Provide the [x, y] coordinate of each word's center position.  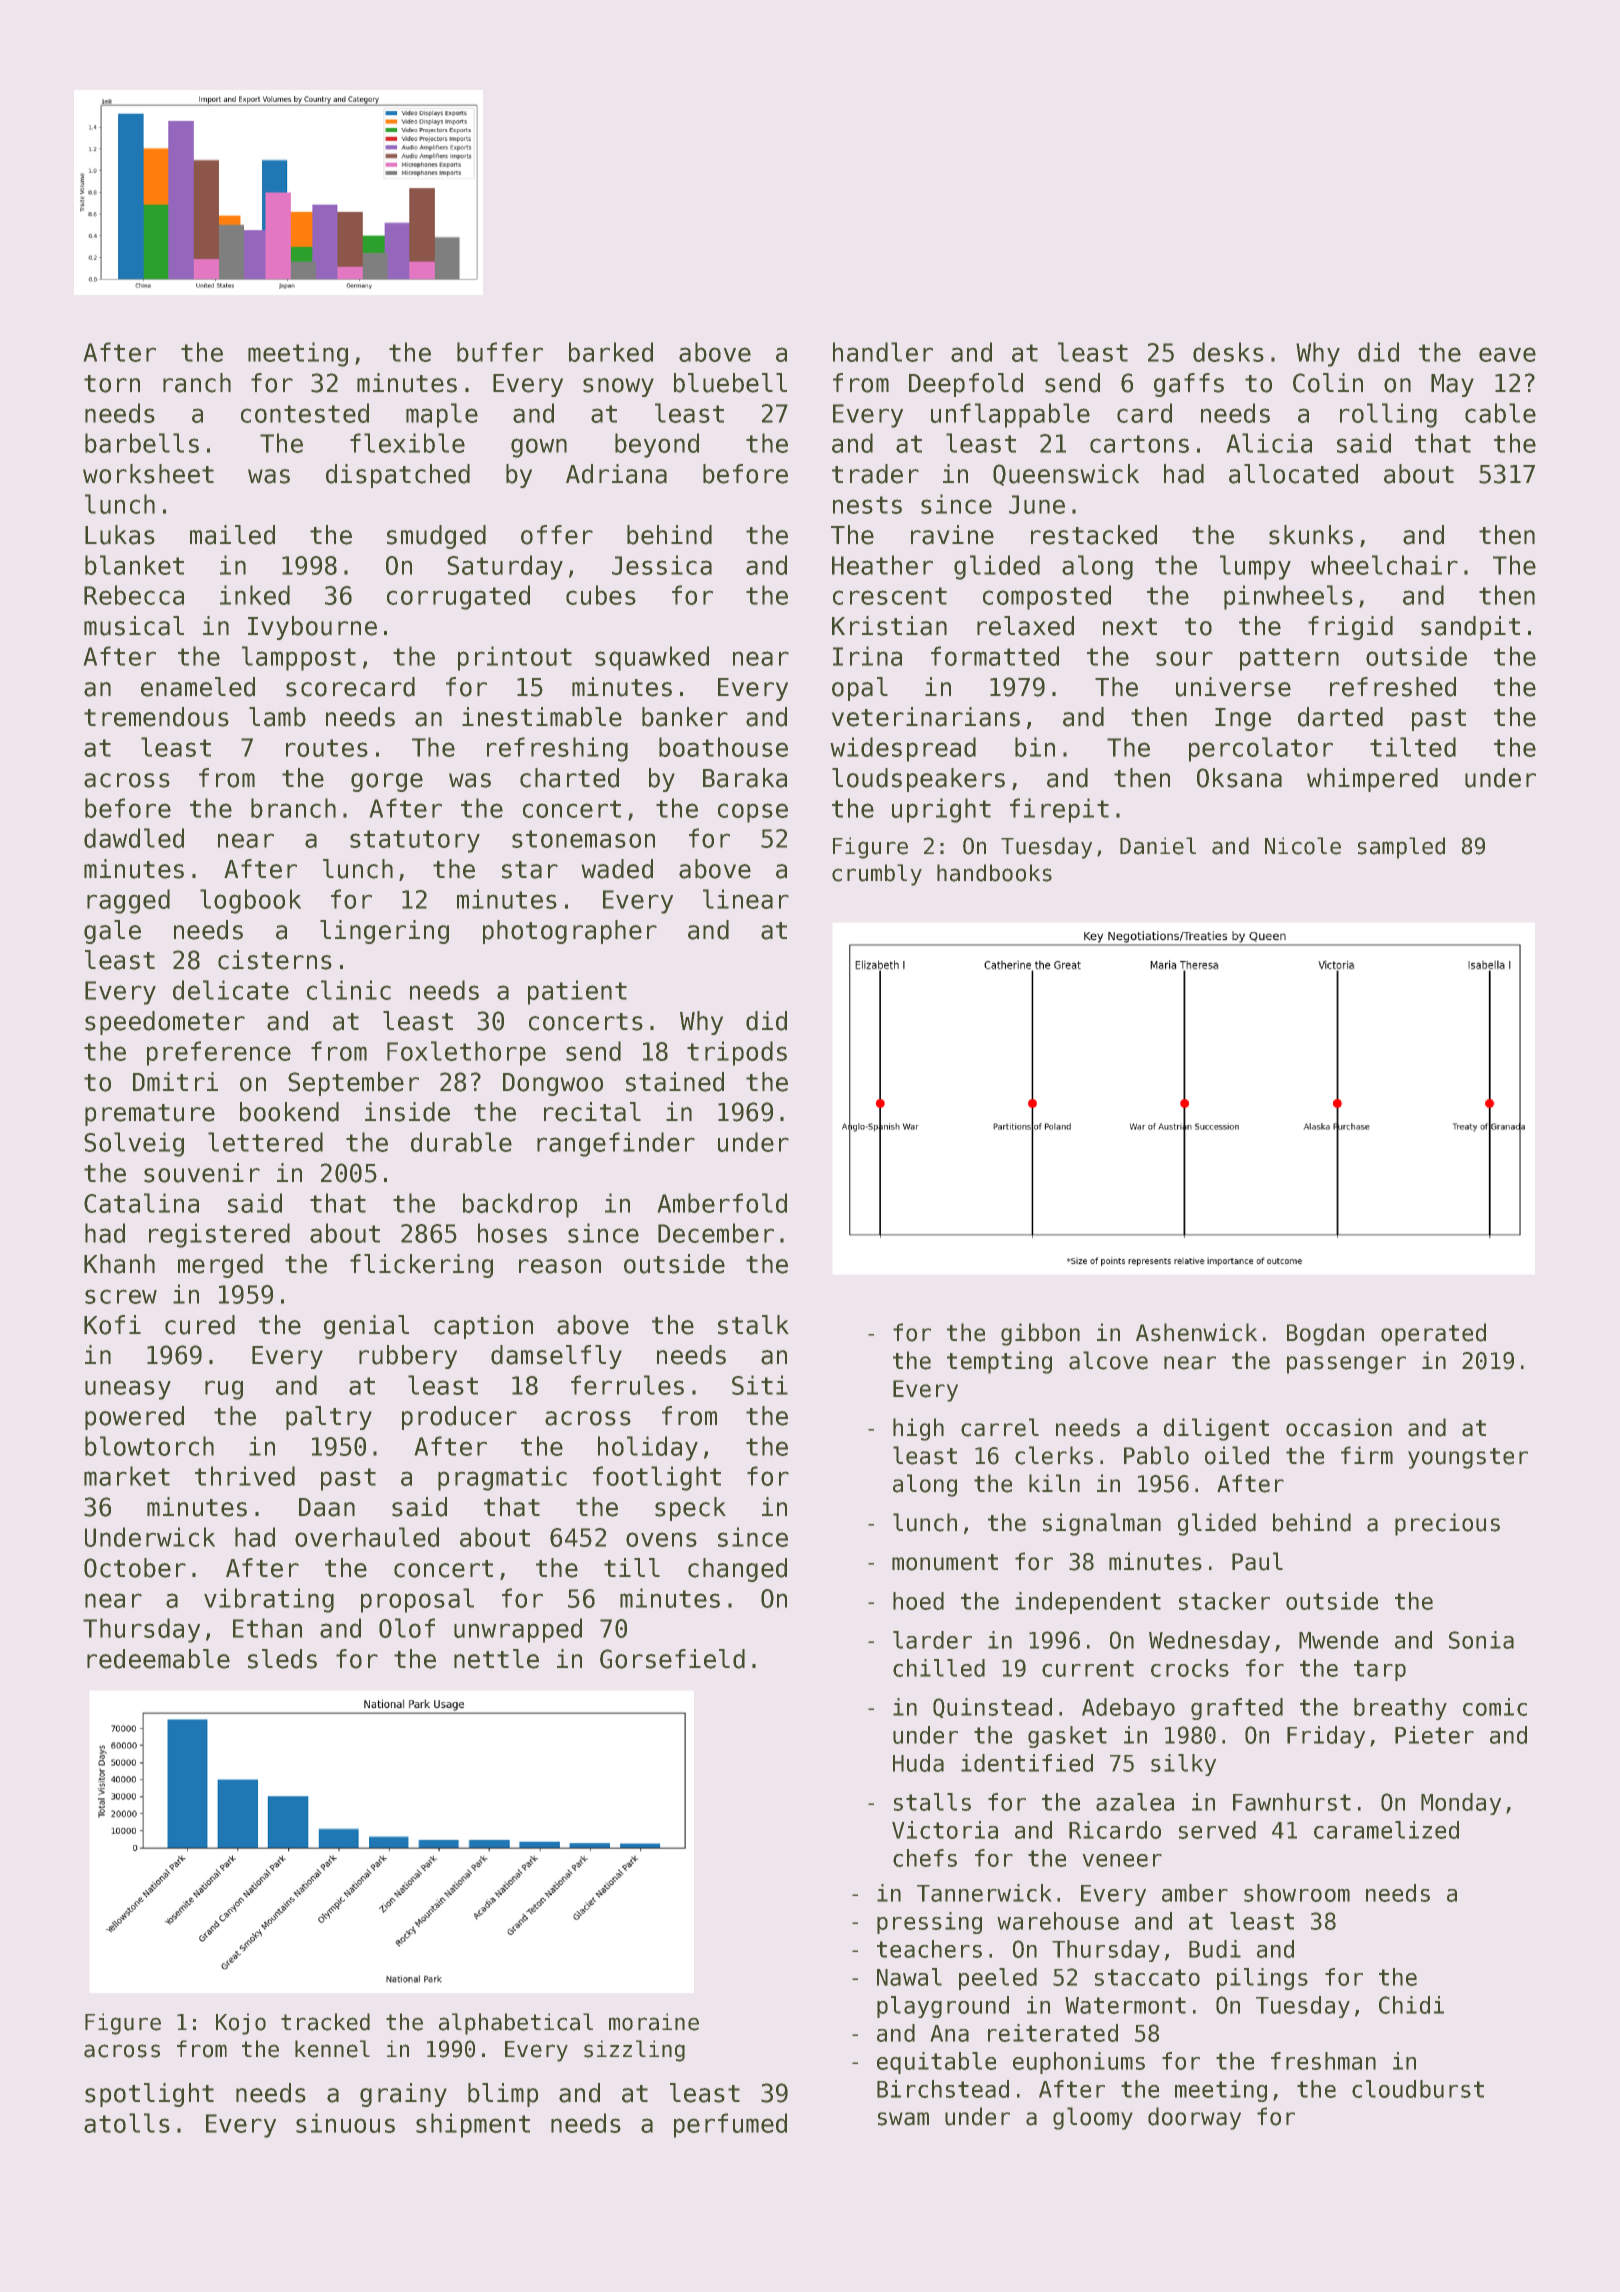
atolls [127, 2123]
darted [1340, 717]
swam [903, 2119]
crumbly [877, 875]
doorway [1194, 2118]
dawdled [134, 838]
